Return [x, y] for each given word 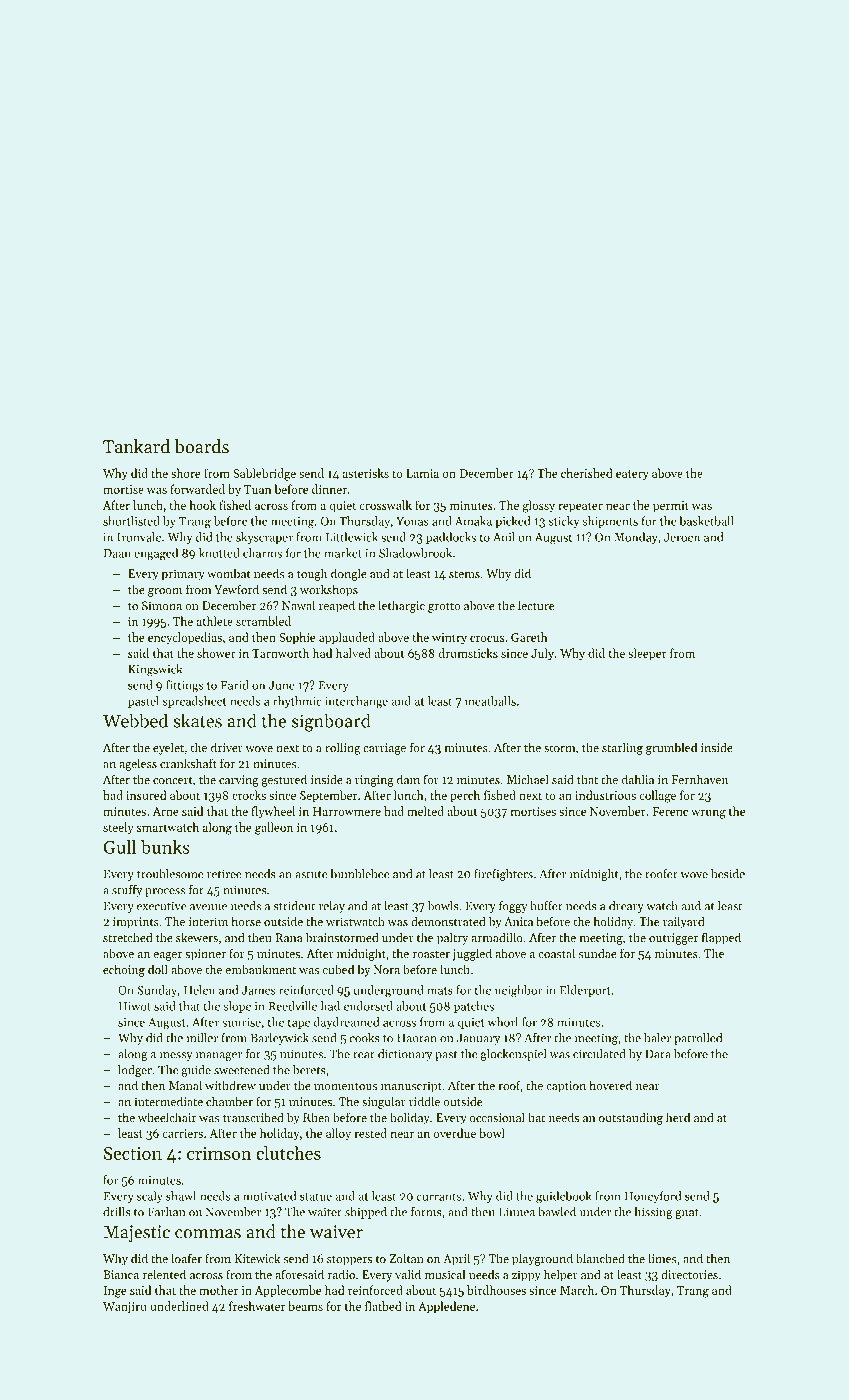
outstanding [631, 1118]
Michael [528, 779]
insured [146, 795]
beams [305, 1306]
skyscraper [264, 538]
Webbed [135, 720]
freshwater [257, 1306]
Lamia [422, 473]
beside [728, 874]
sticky [564, 522]
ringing [374, 781]
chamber [229, 1101]
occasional [497, 1117]
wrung [708, 814]
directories [689, 1274]
